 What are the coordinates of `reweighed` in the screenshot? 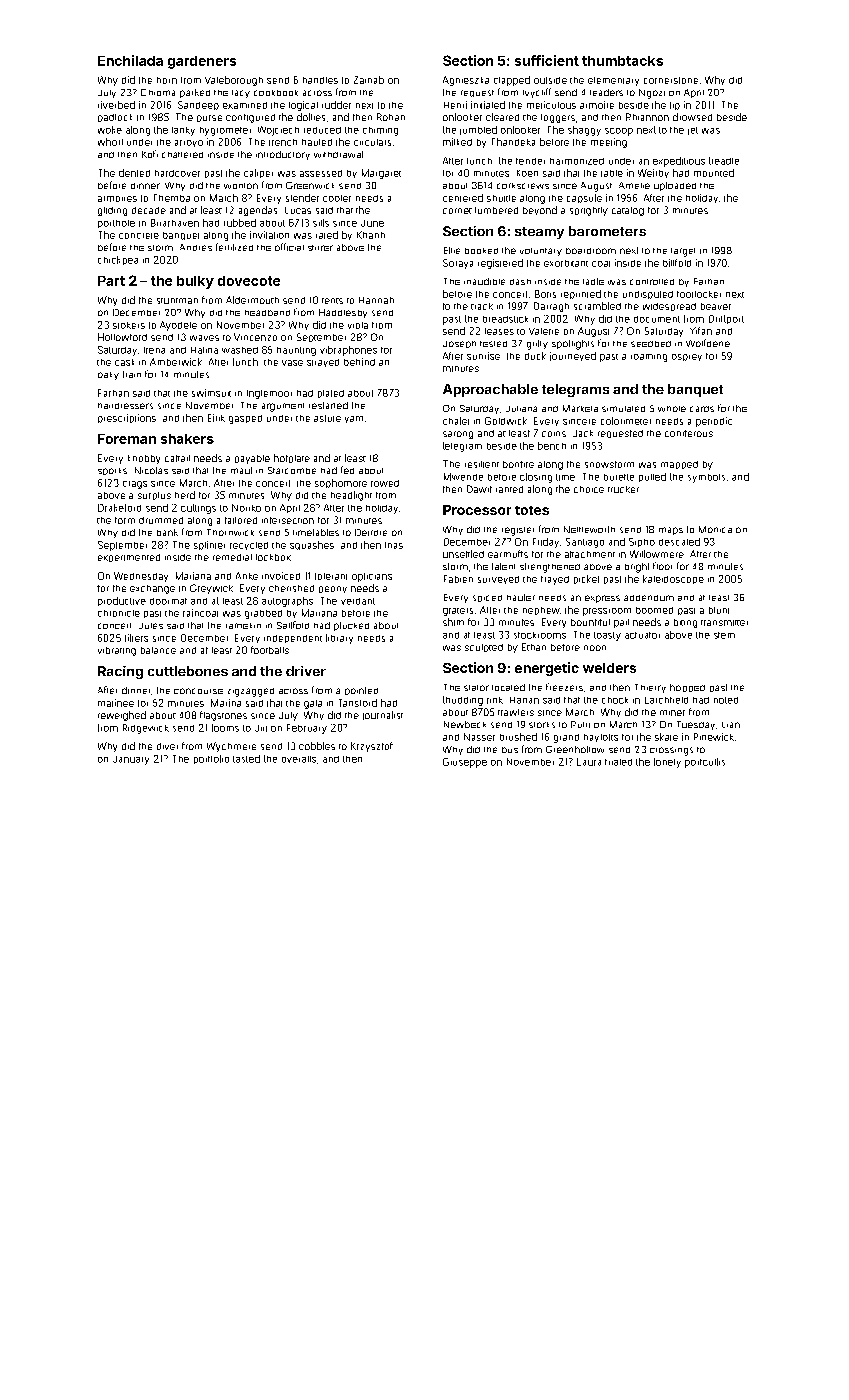 It's located at (122, 716).
